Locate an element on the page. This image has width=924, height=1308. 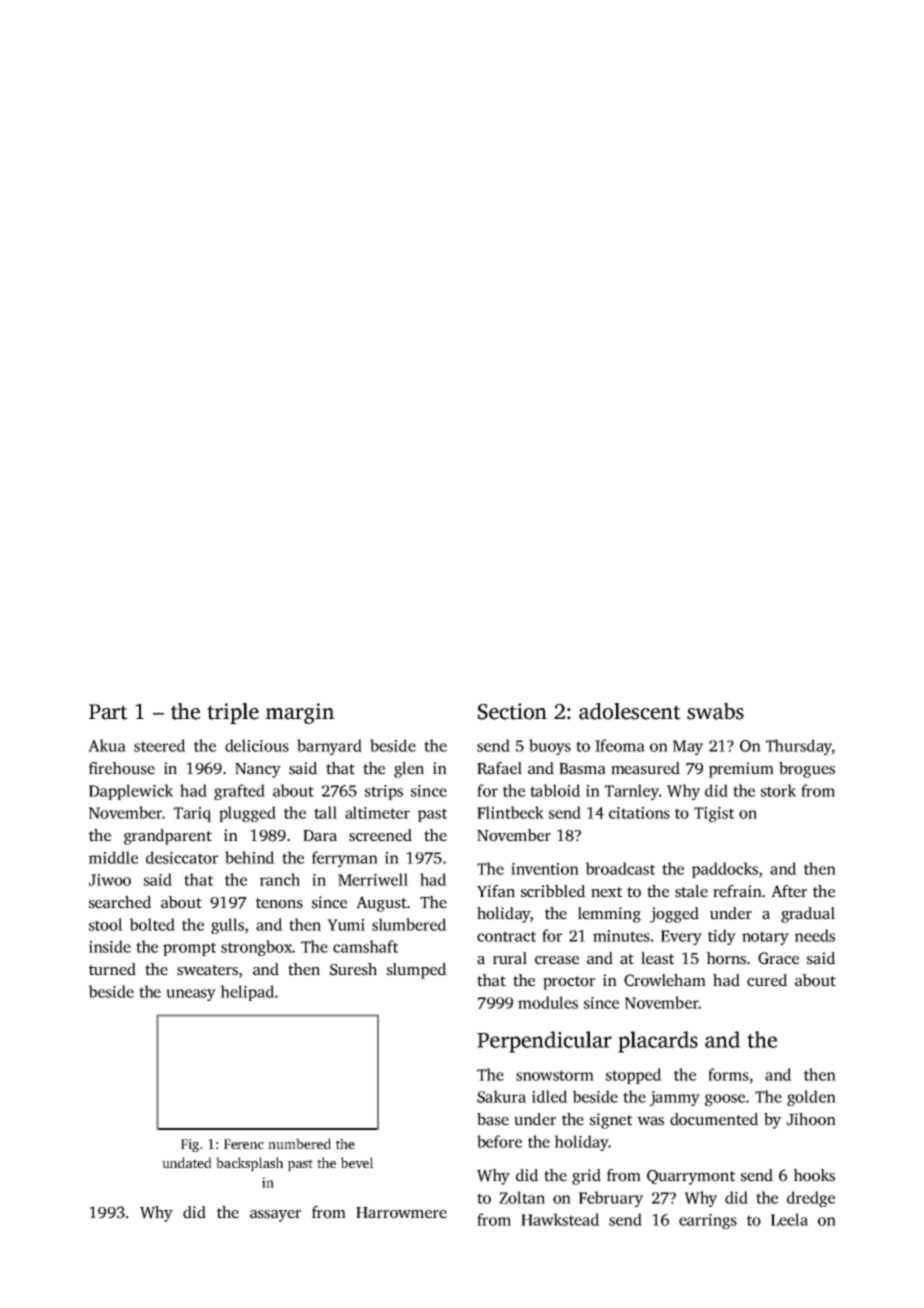
Zoltan is located at coordinates (522, 1197).
